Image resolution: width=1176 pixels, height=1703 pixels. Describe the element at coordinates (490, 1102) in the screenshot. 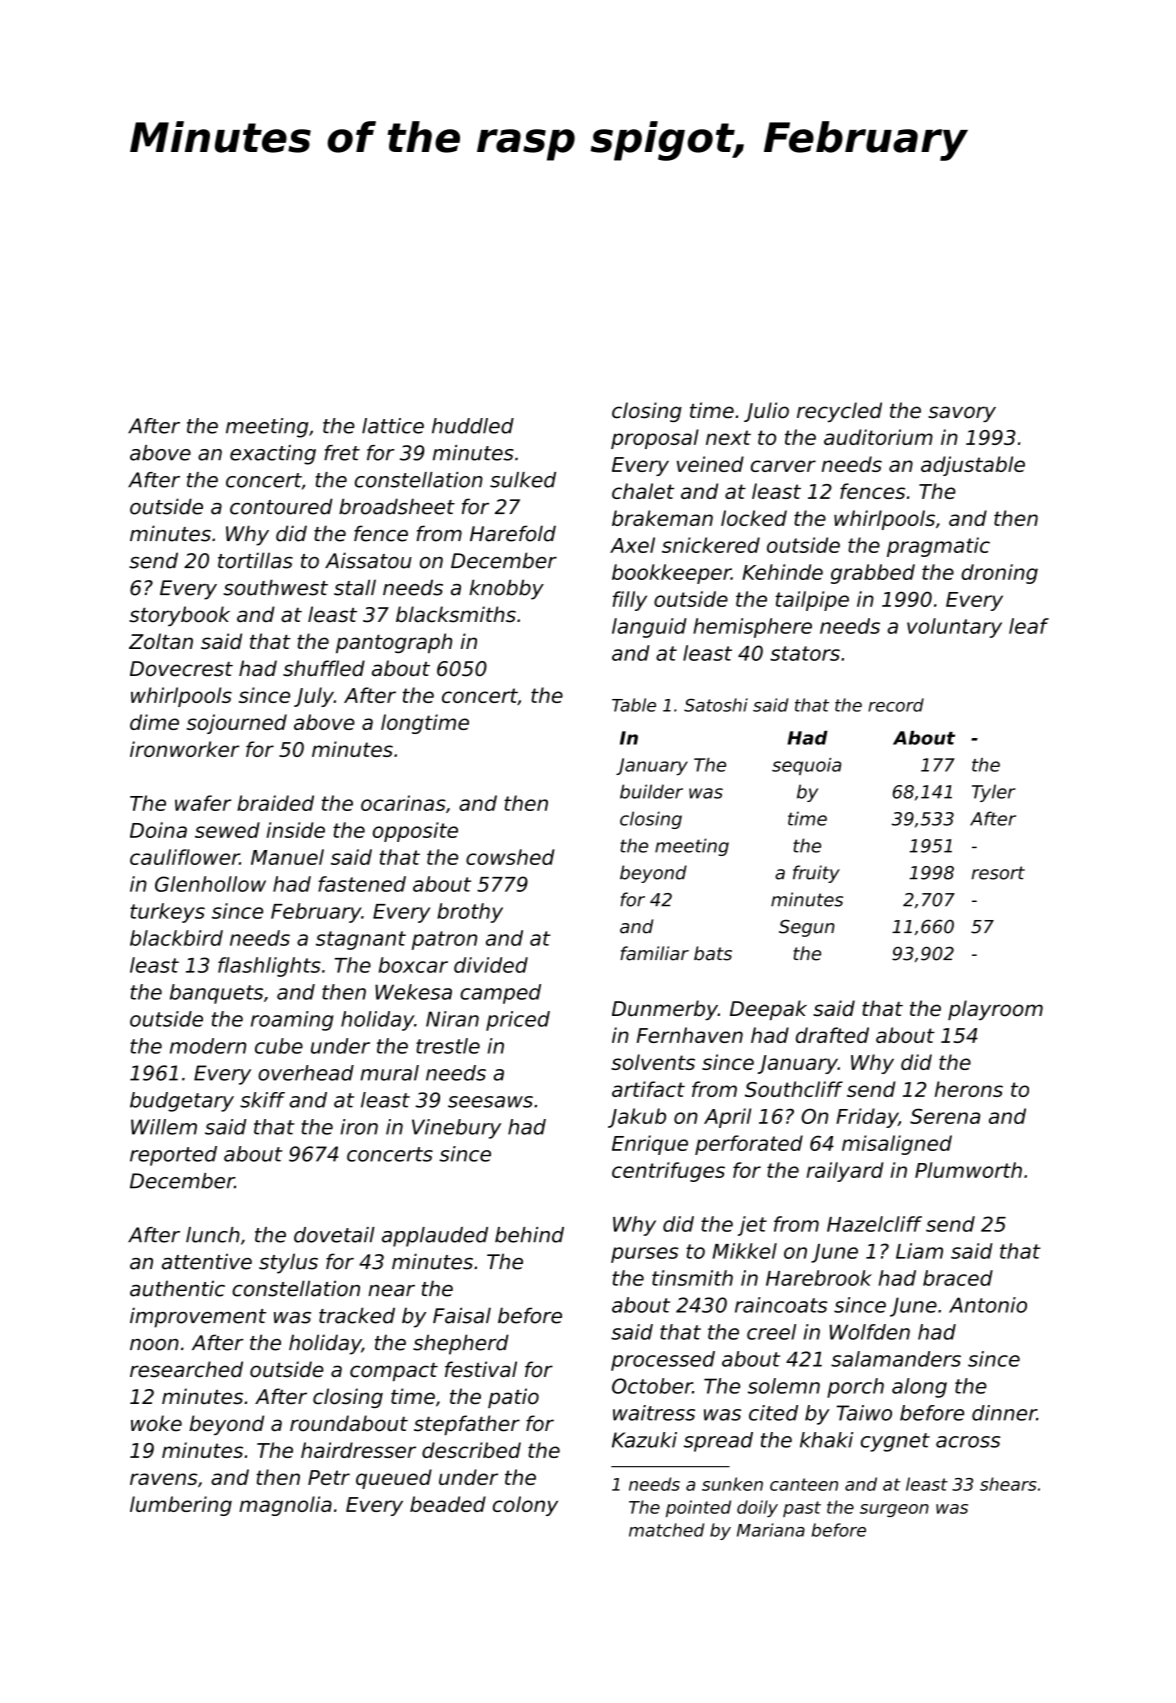

I see `seesaws` at that location.
